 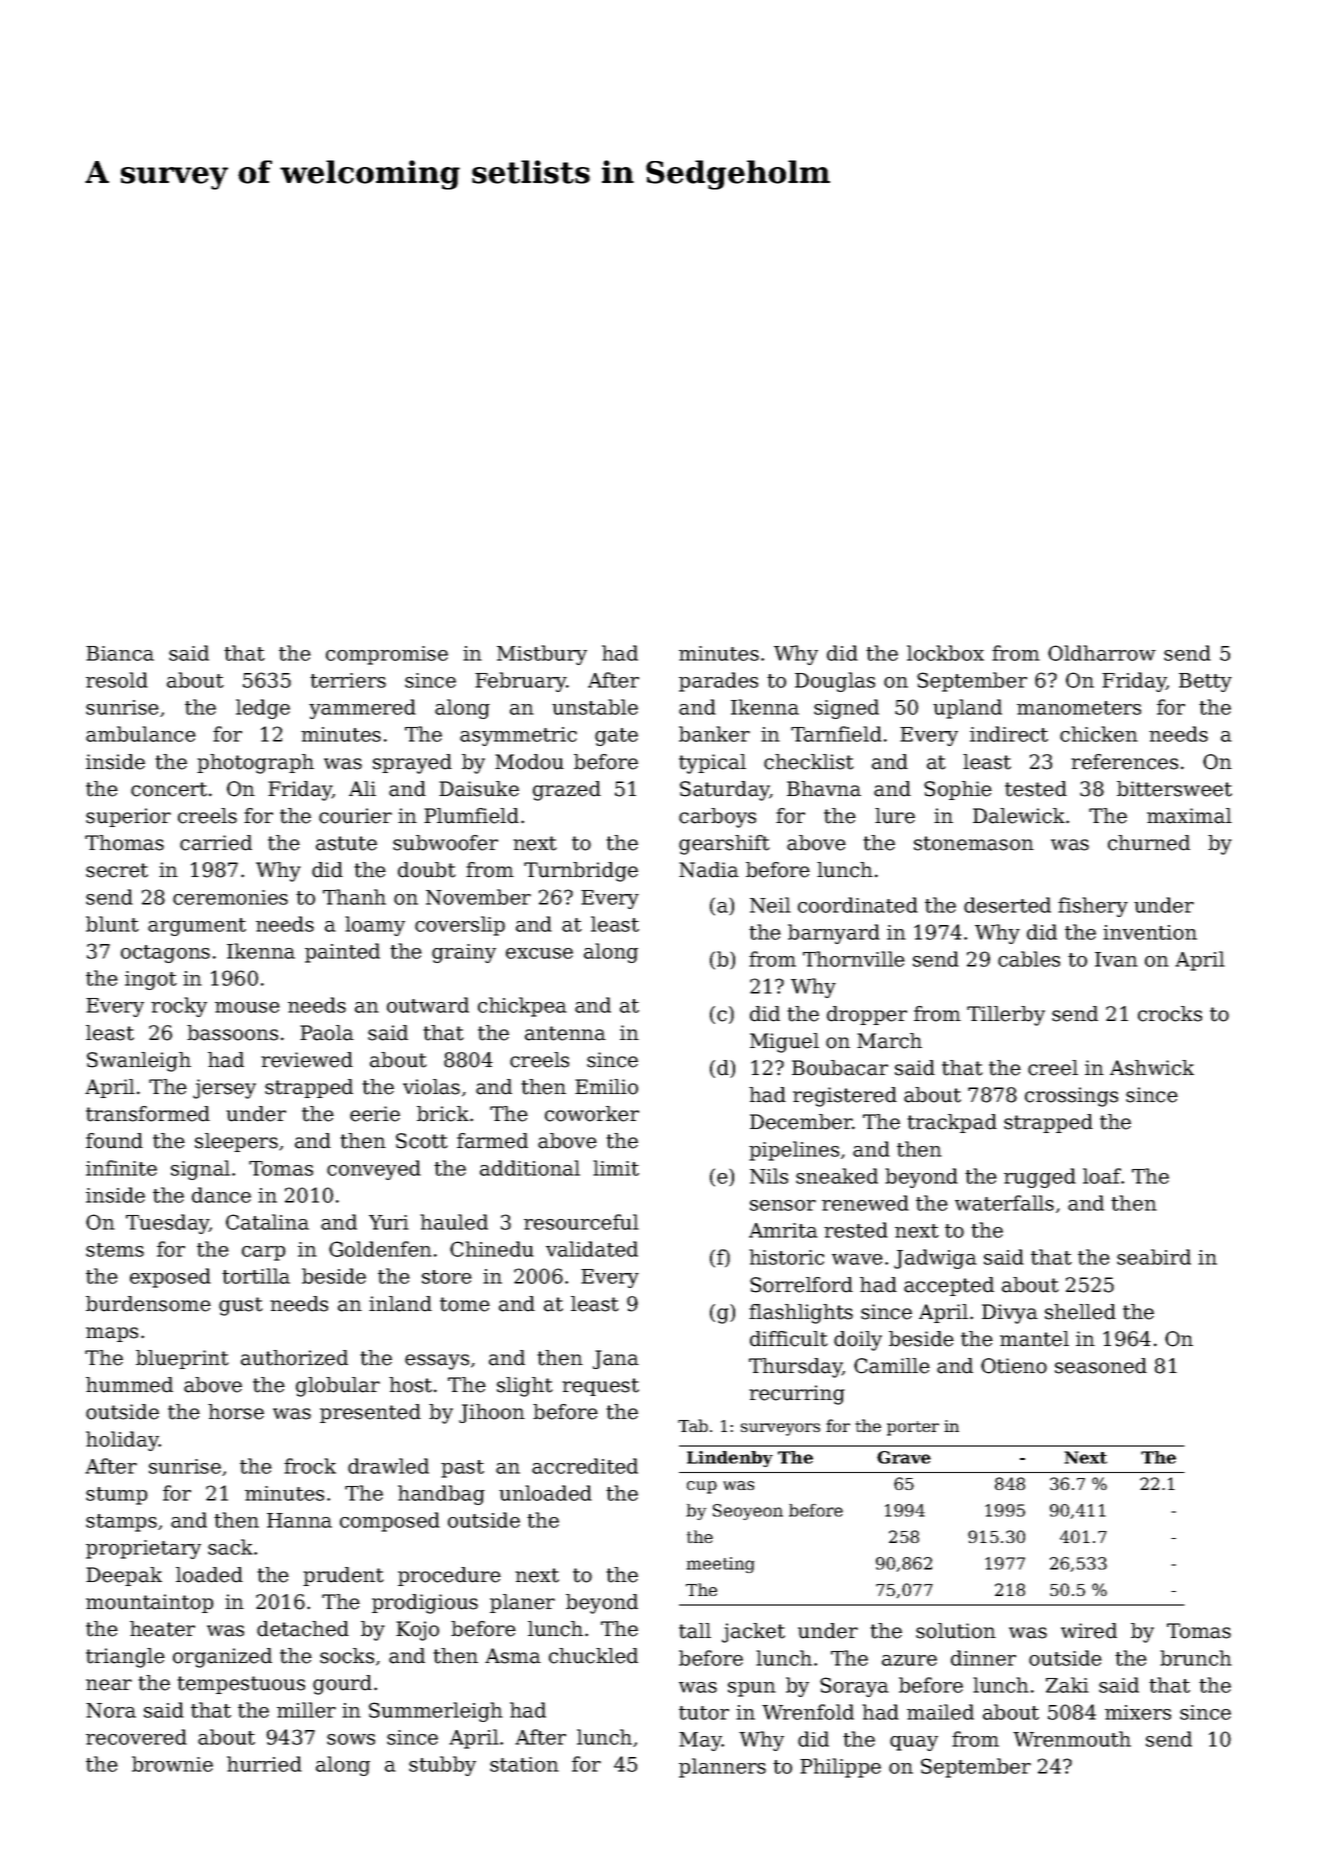 I want to click on invention, so click(x=1150, y=932).
